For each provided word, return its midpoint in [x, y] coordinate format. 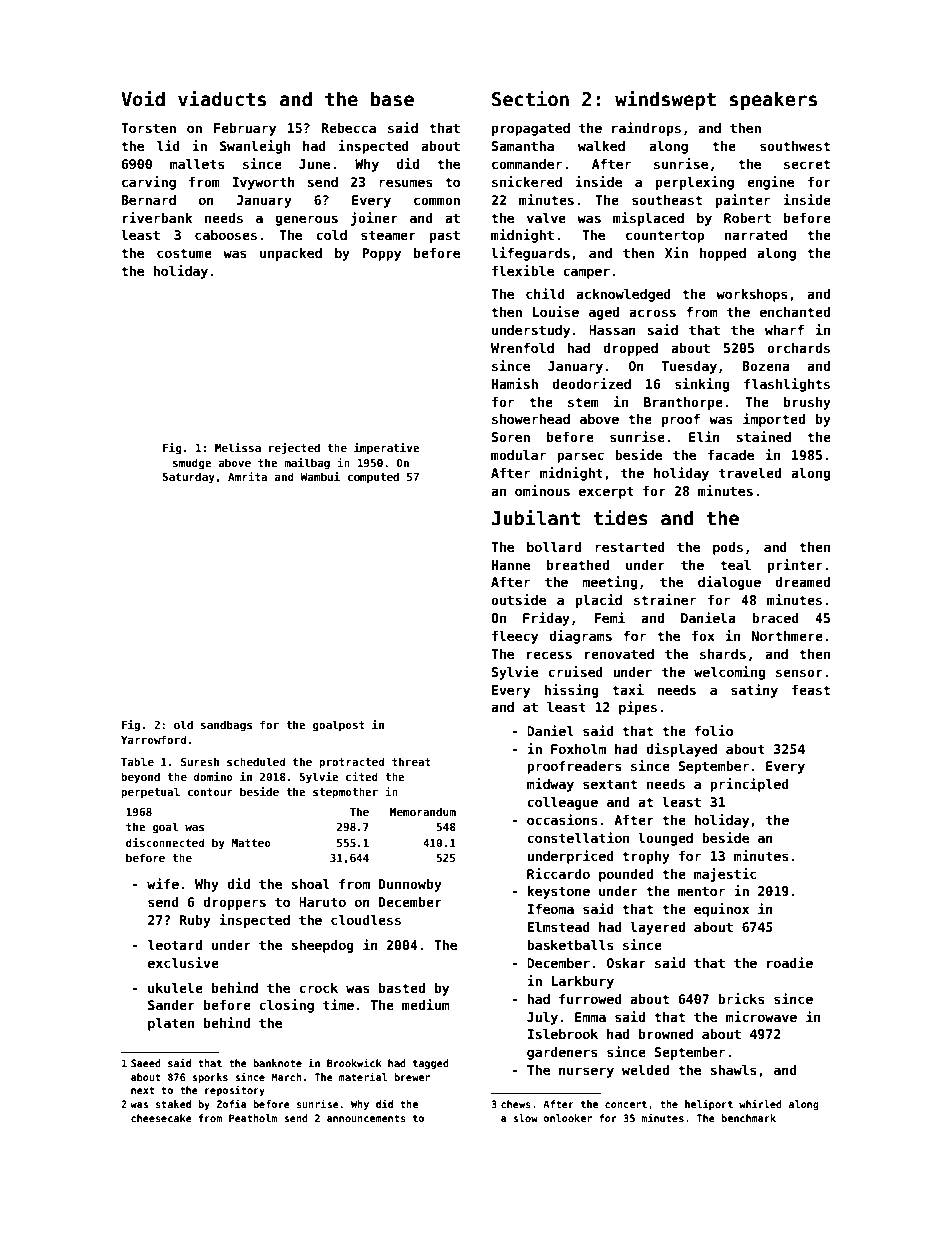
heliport [709, 1105]
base [392, 99]
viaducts [222, 98]
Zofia [232, 1104]
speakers [773, 100]
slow [525, 1118]
